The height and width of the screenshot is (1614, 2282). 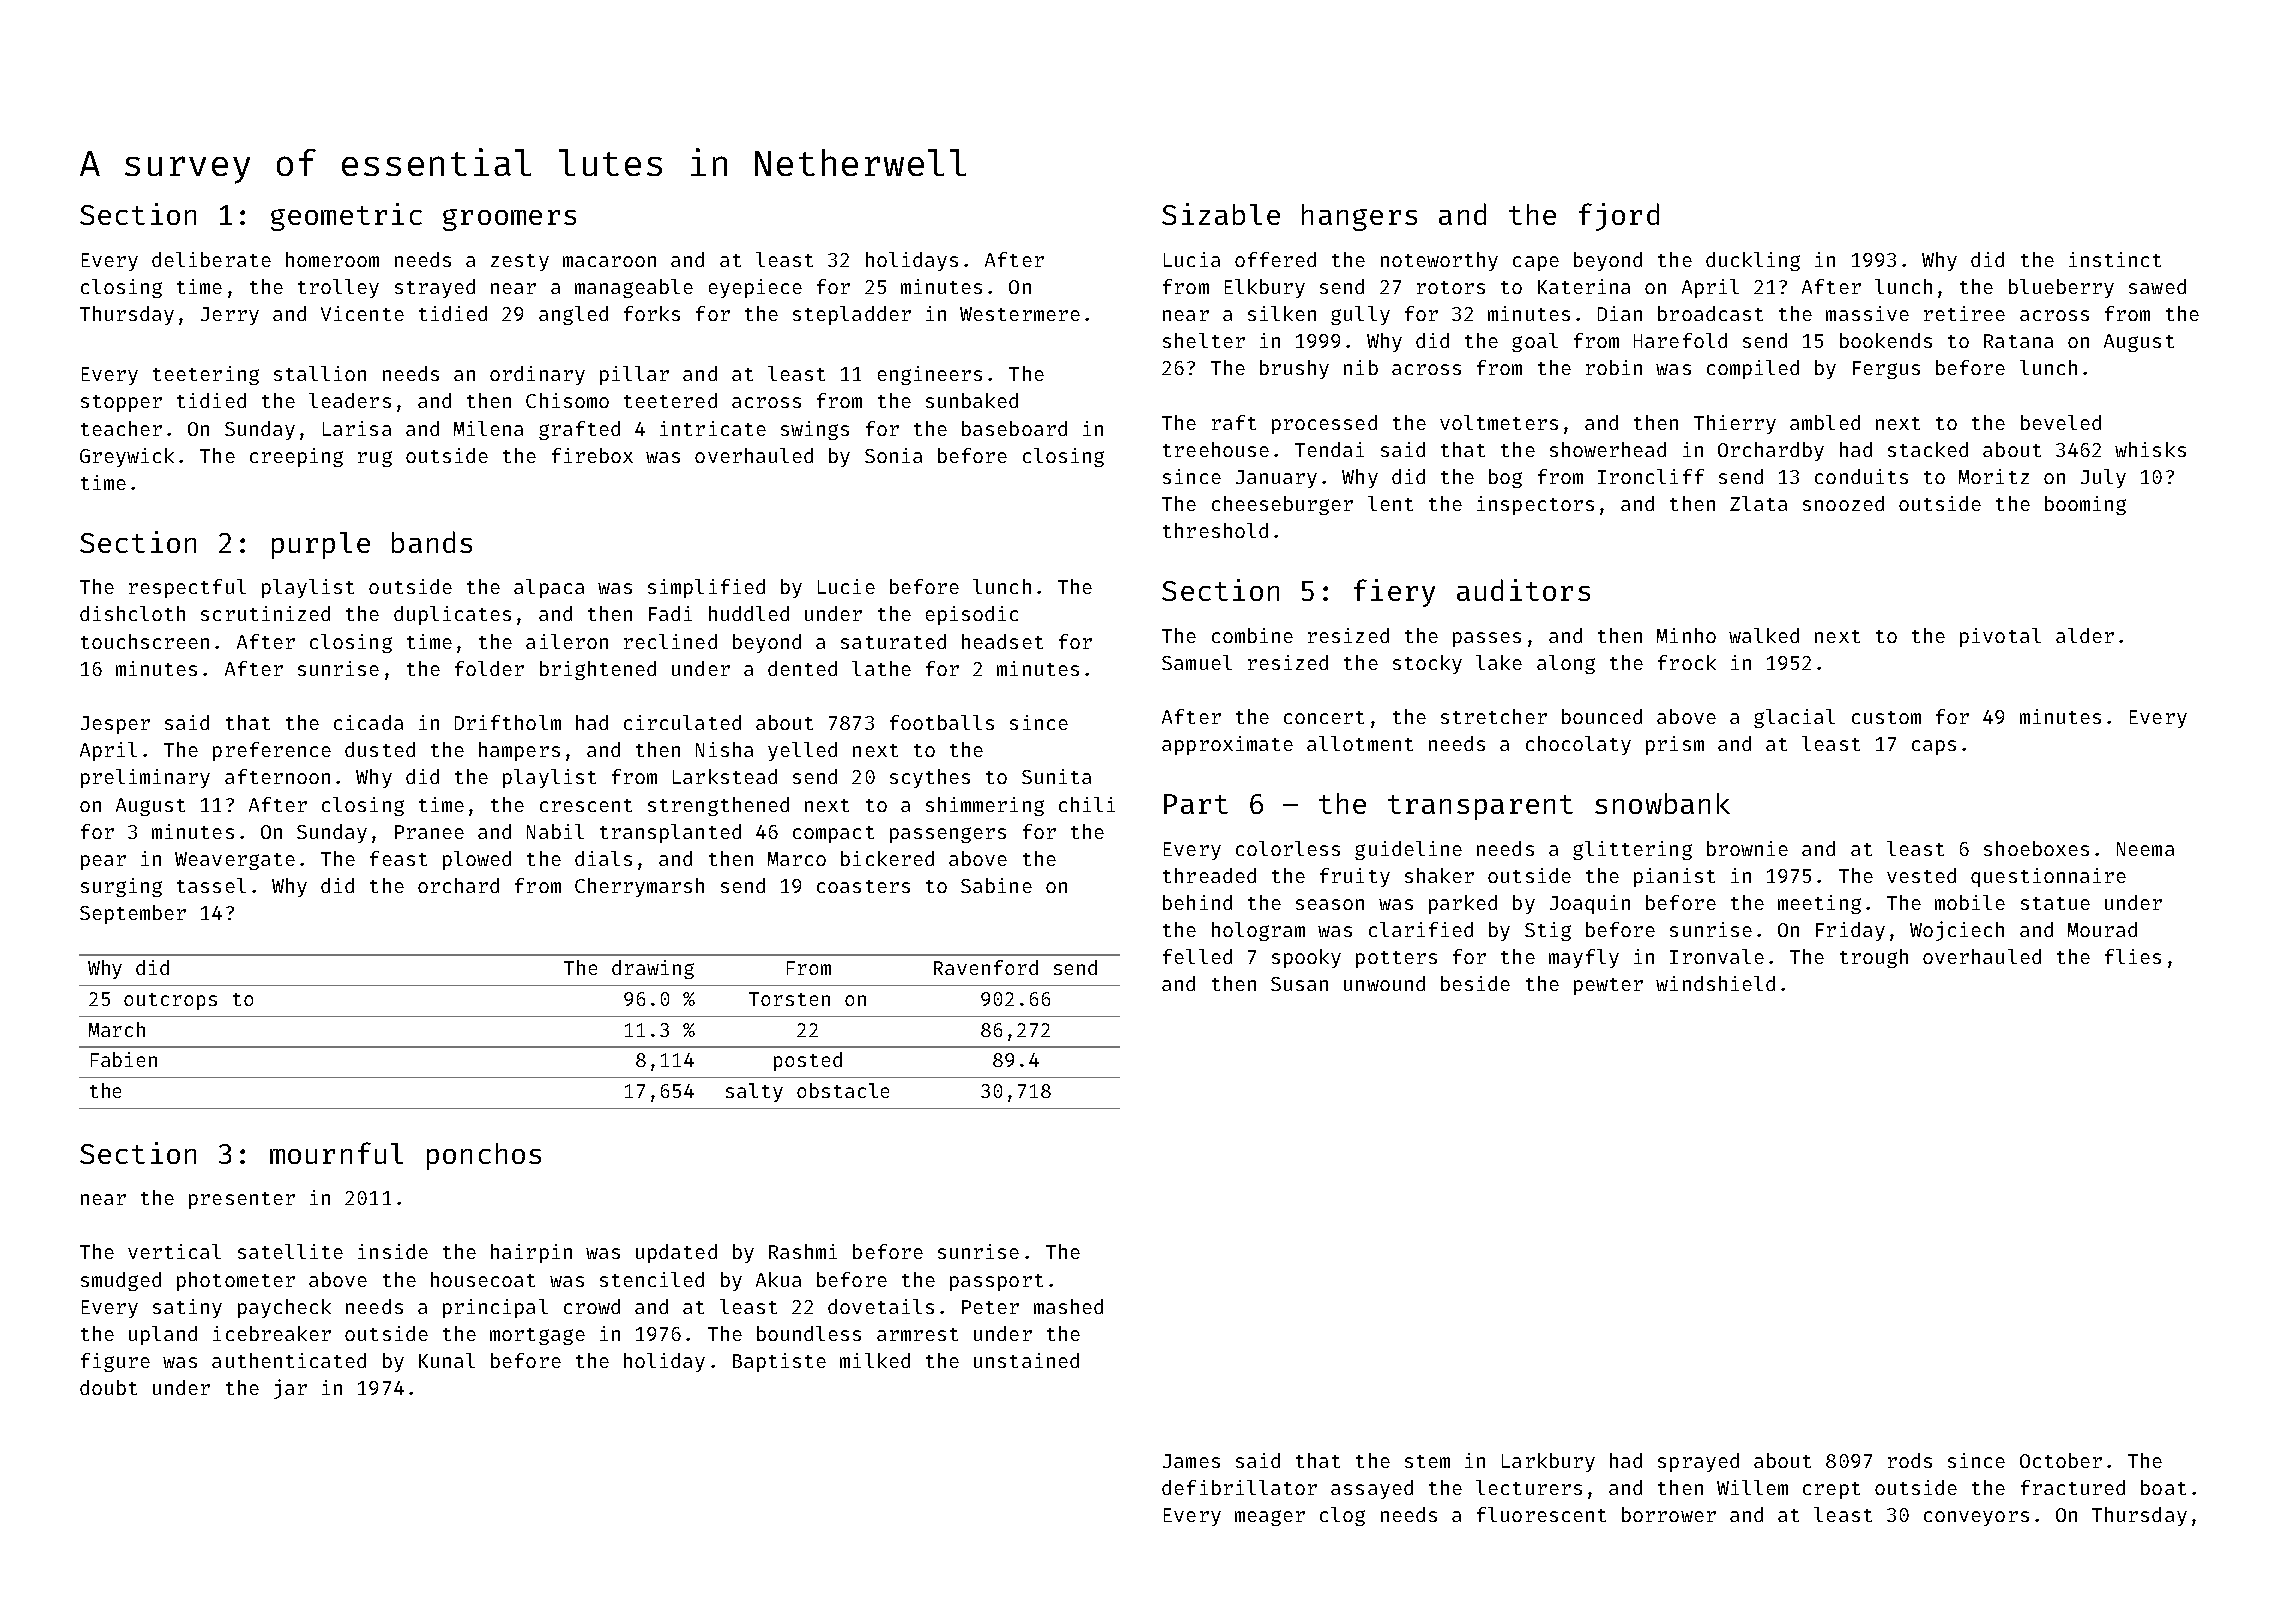 I want to click on armrest, so click(x=917, y=1334).
